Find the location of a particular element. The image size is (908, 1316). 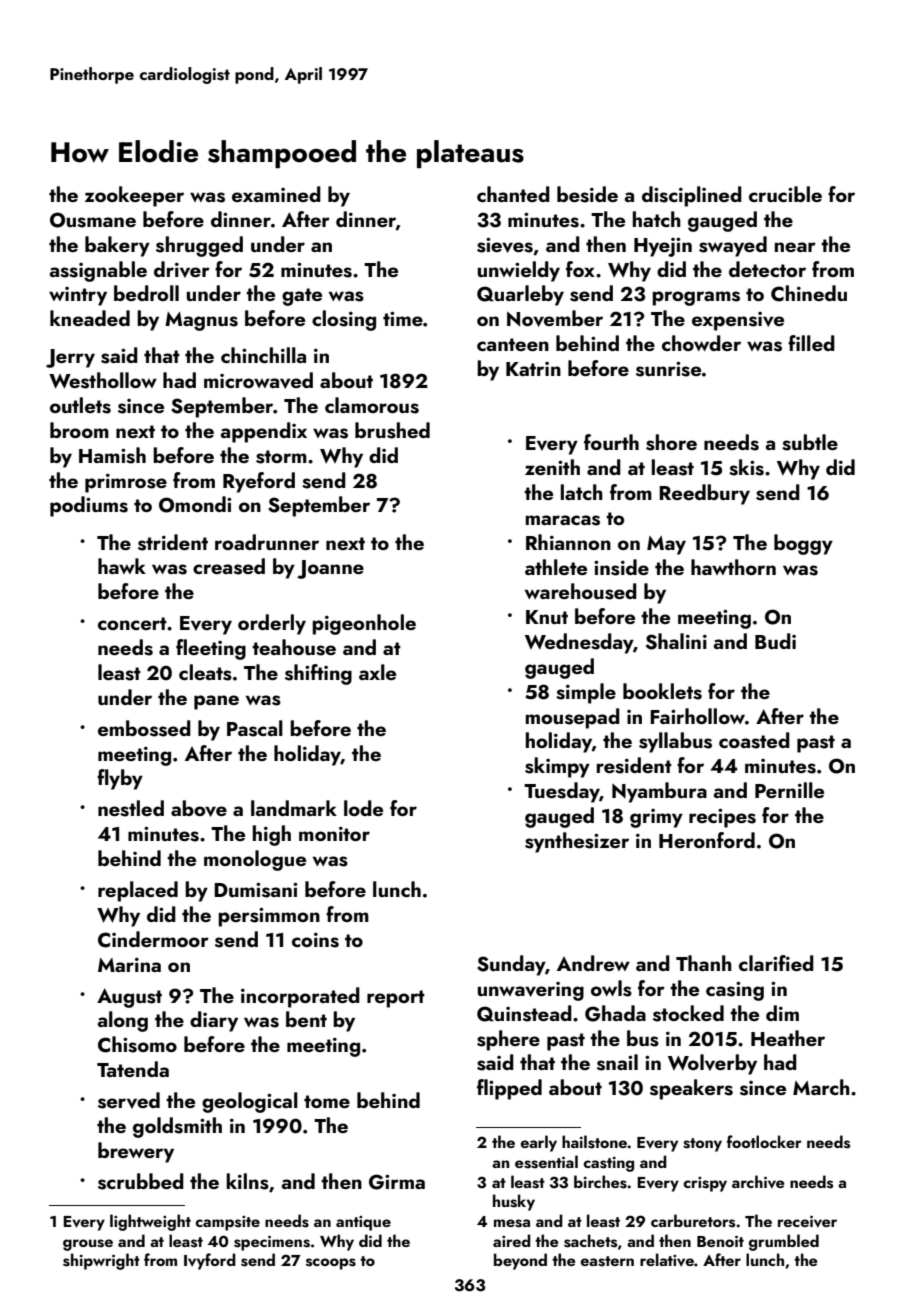

crucible is located at coordinates (785, 194).
